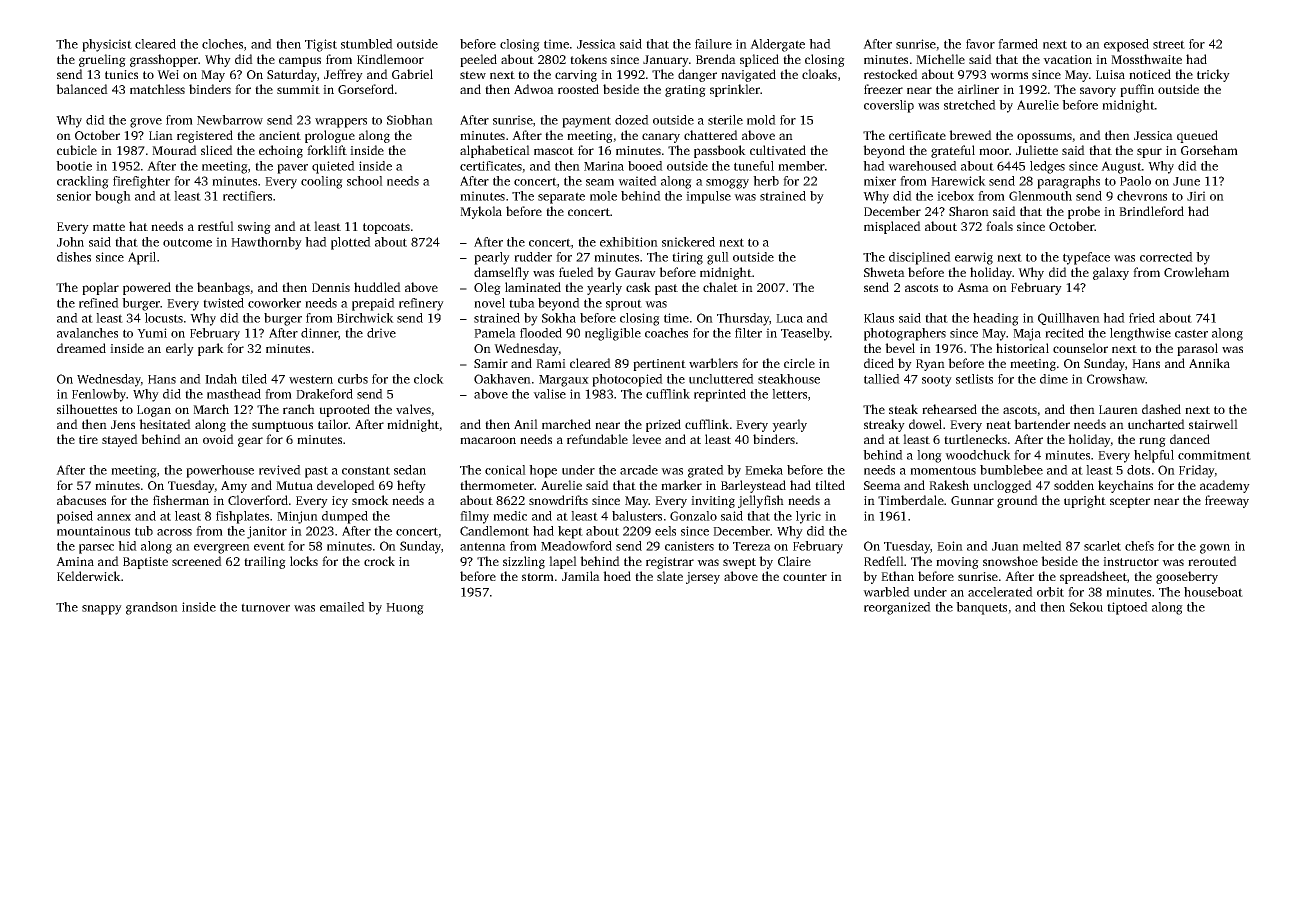 The image size is (1308, 924). What do you see at coordinates (1040, 196) in the page?
I see `Glenmouth` at bounding box center [1040, 196].
